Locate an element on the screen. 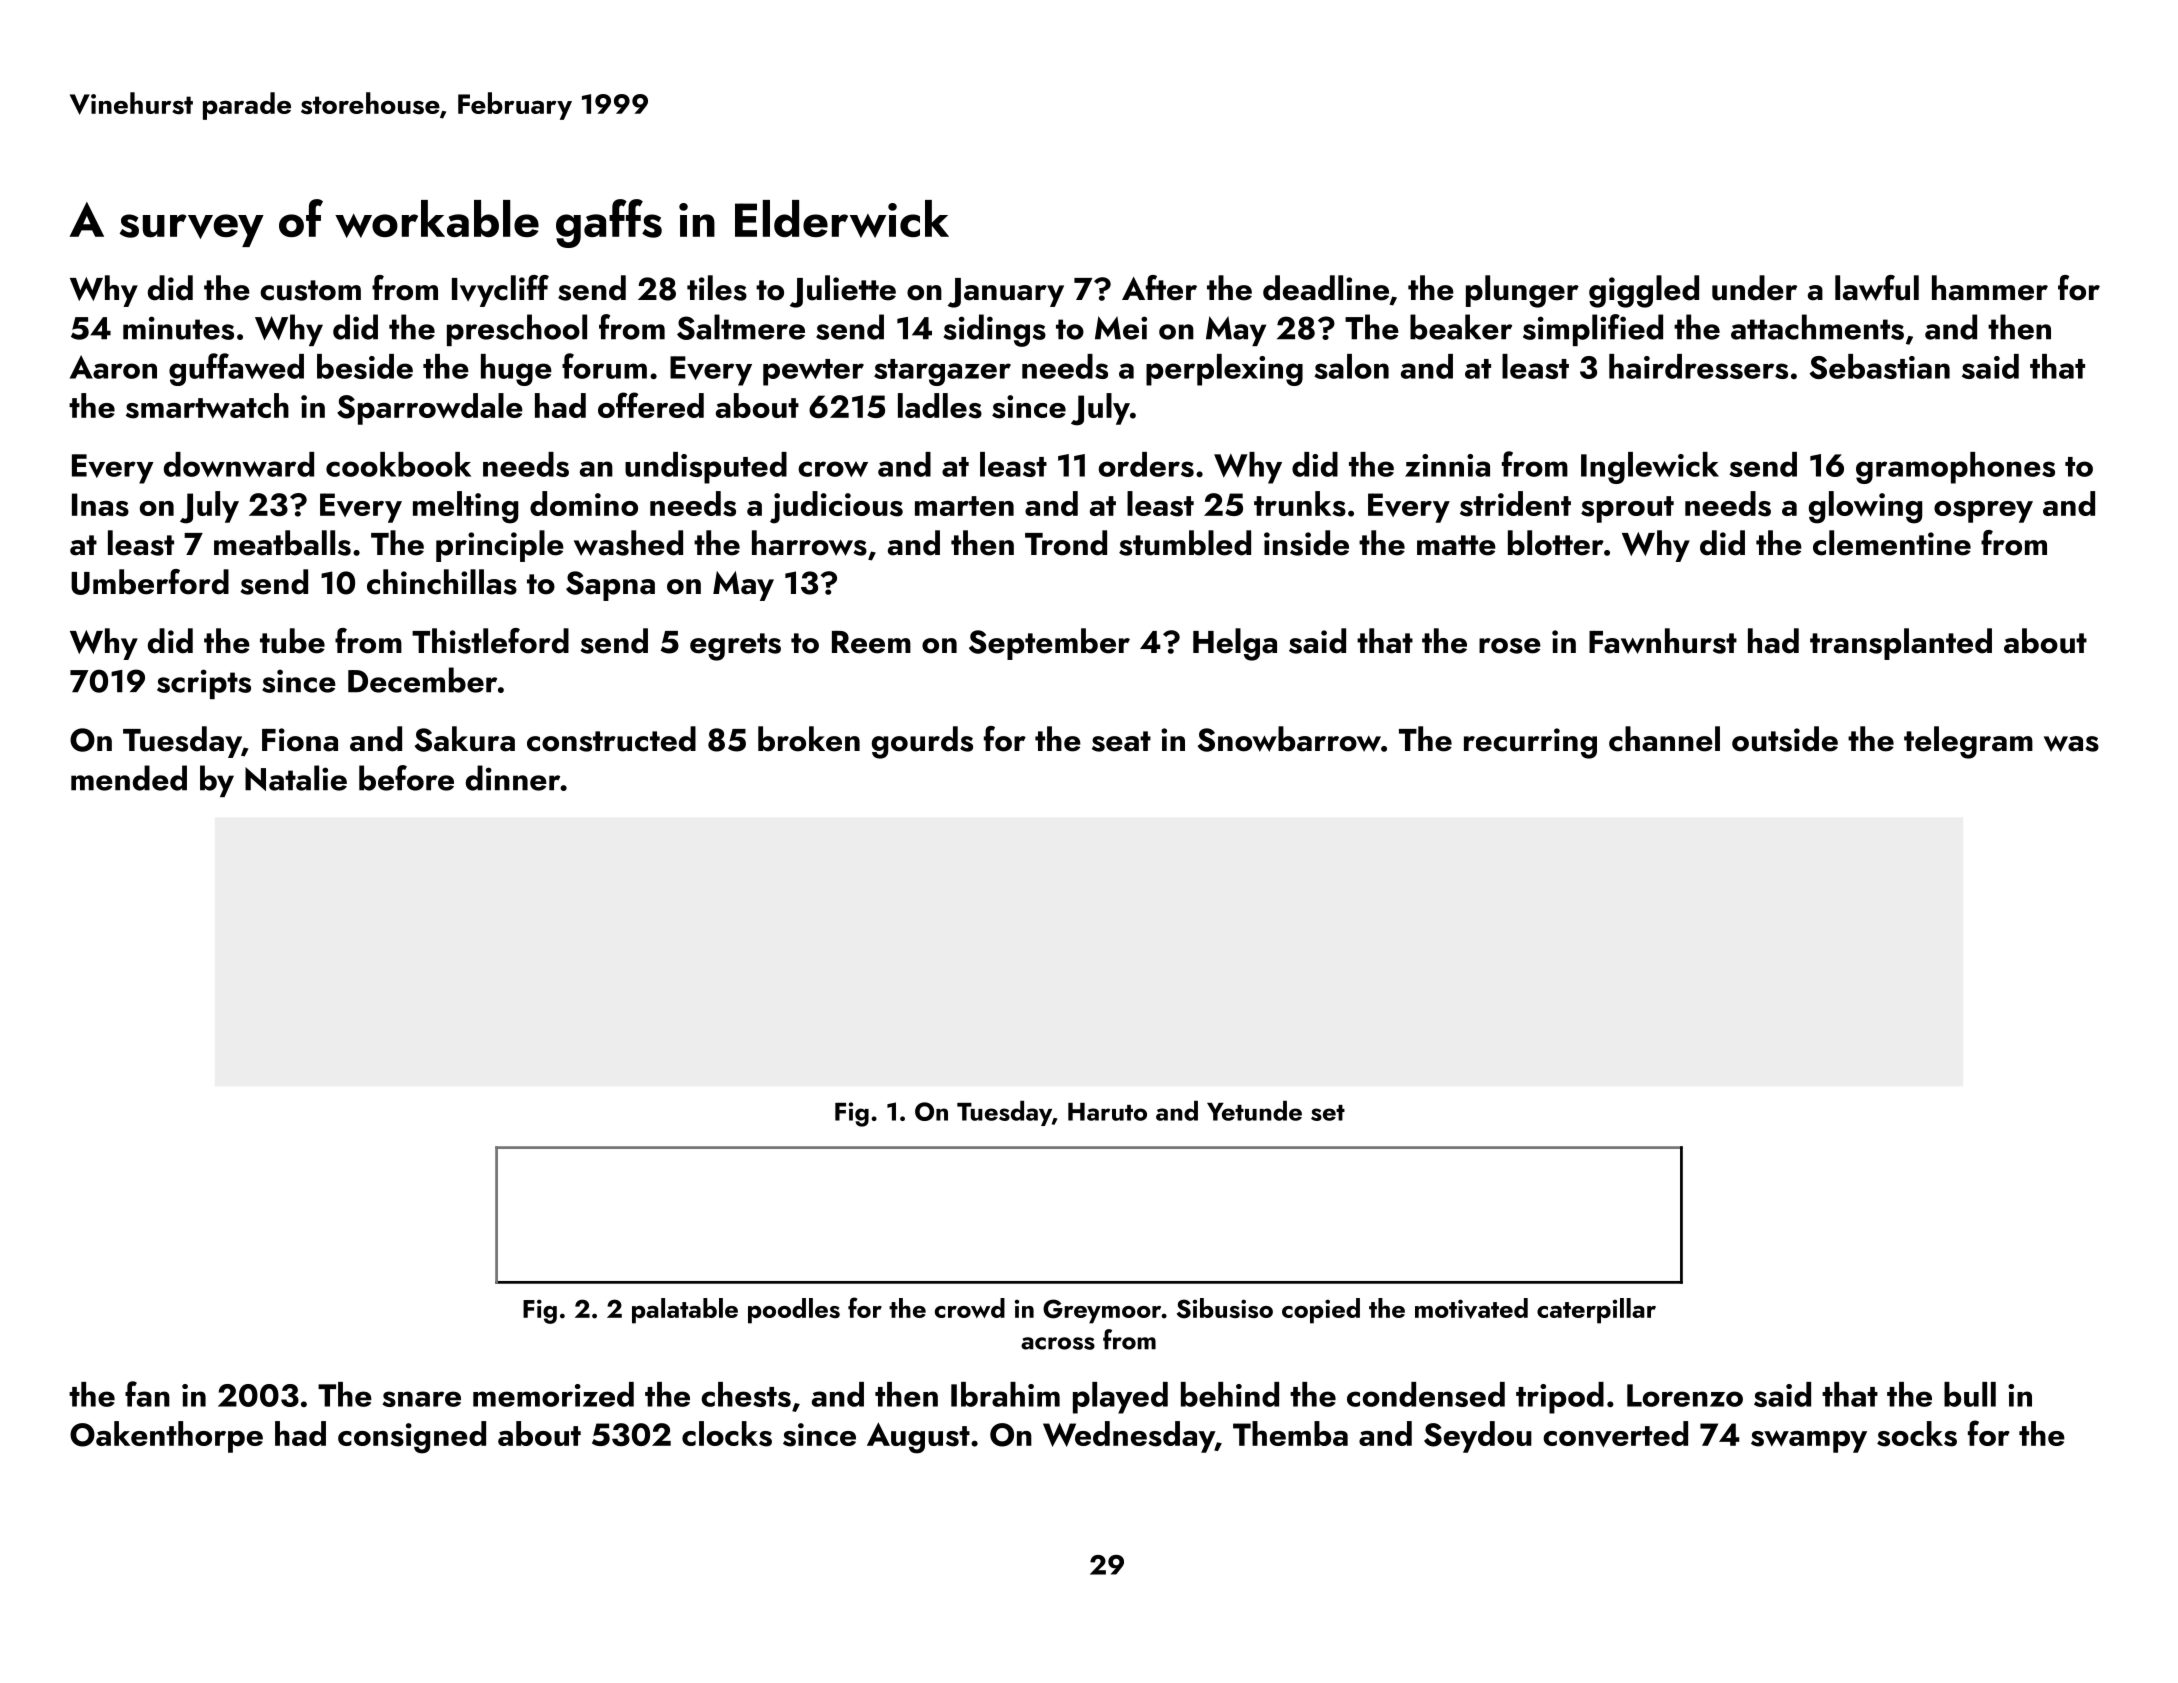 This screenshot has height=1683, width=2178. swampy is located at coordinates (1809, 1441).
